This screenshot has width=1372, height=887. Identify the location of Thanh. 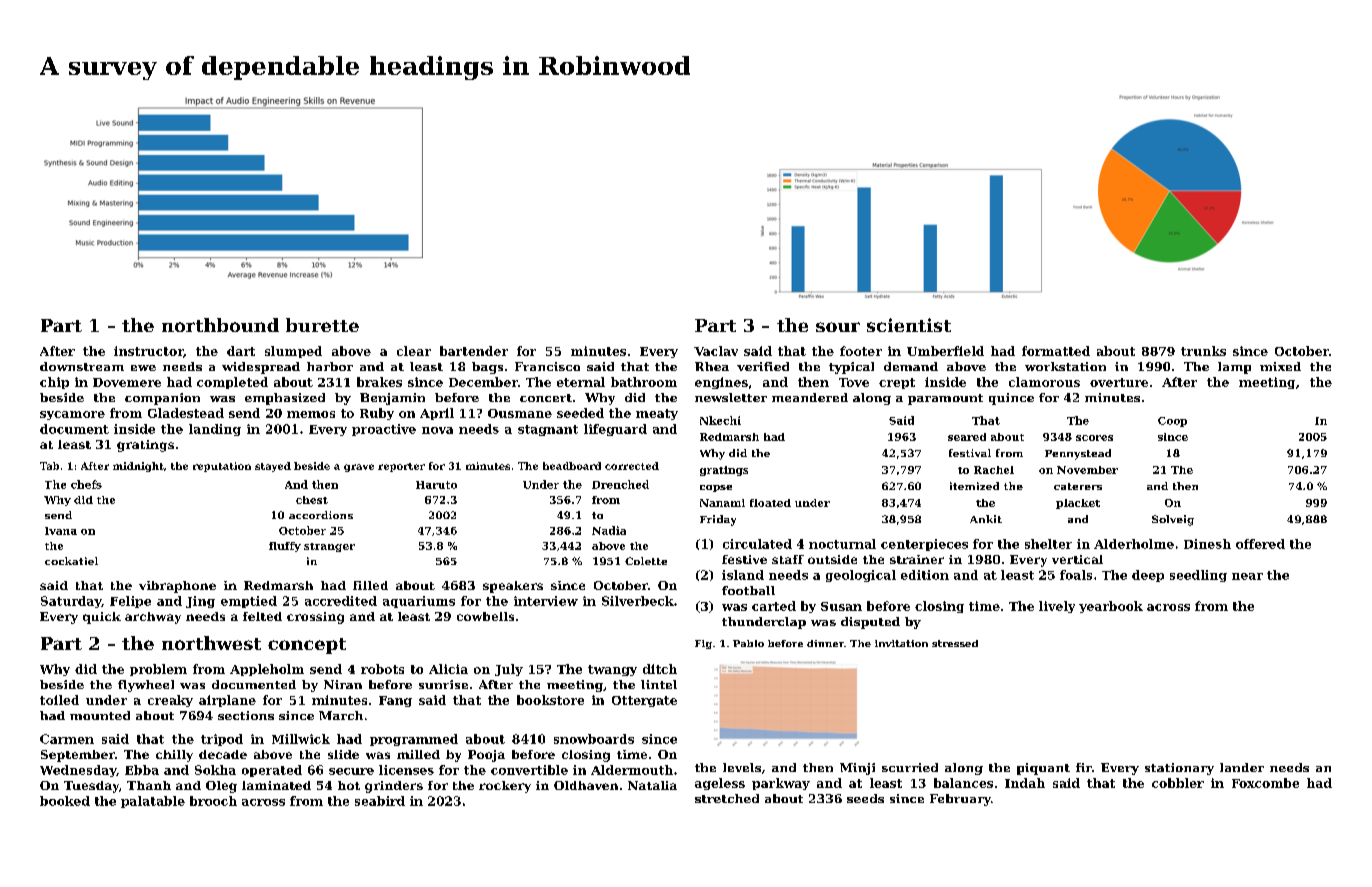
(149, 785).
